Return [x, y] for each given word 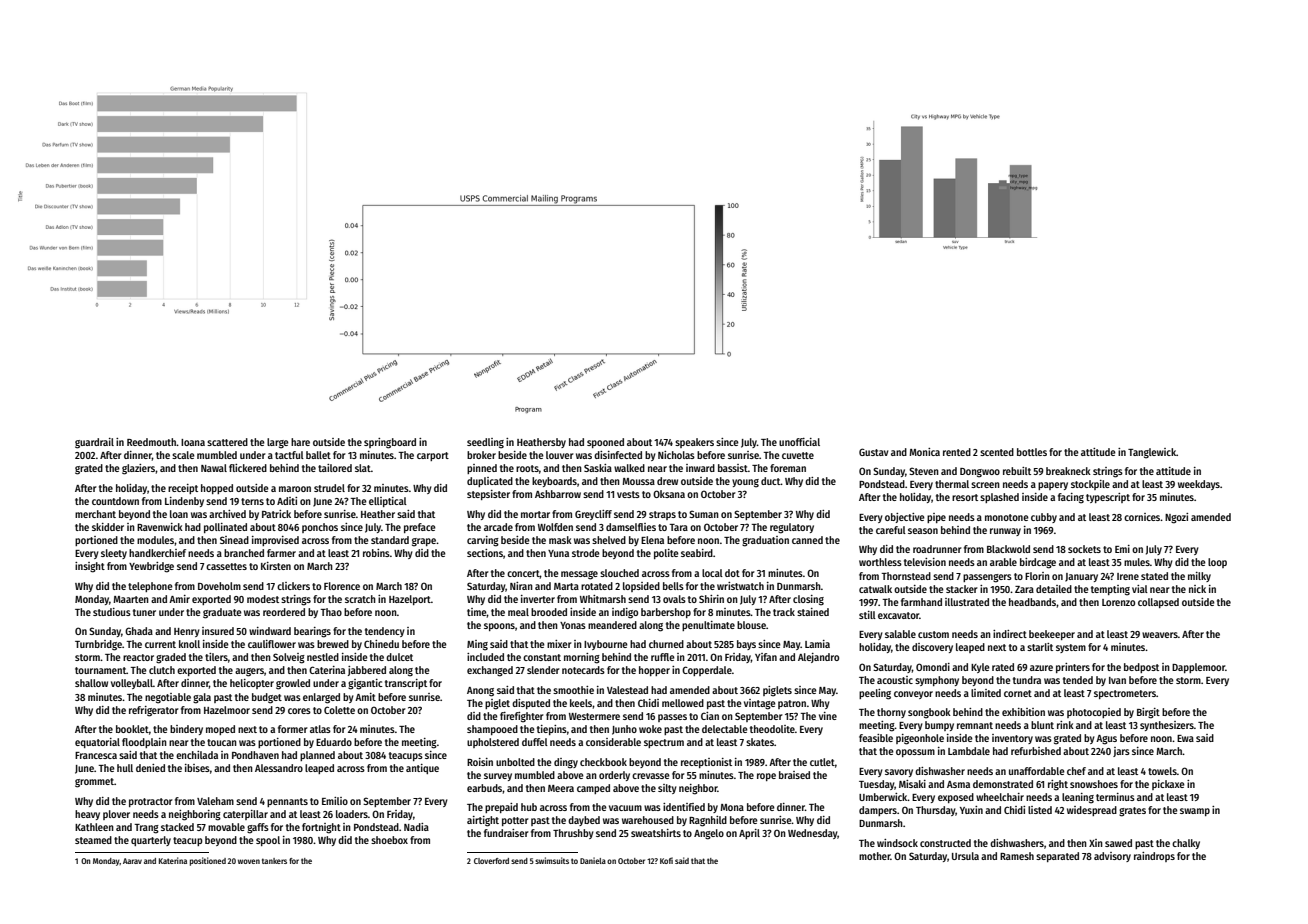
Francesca [96, 755]
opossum [915, 753]
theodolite [772, 729]
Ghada [139, 631]
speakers [694, 443]
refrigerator [154, 711]
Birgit [1148, 713]
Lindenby [184, 502]
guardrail [94, 443]
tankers [274, 861]
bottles [1032, 452]
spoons [499, 627]
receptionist [706, 763]
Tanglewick [1152, 453]
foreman [788, 468]
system [1071, 648]
